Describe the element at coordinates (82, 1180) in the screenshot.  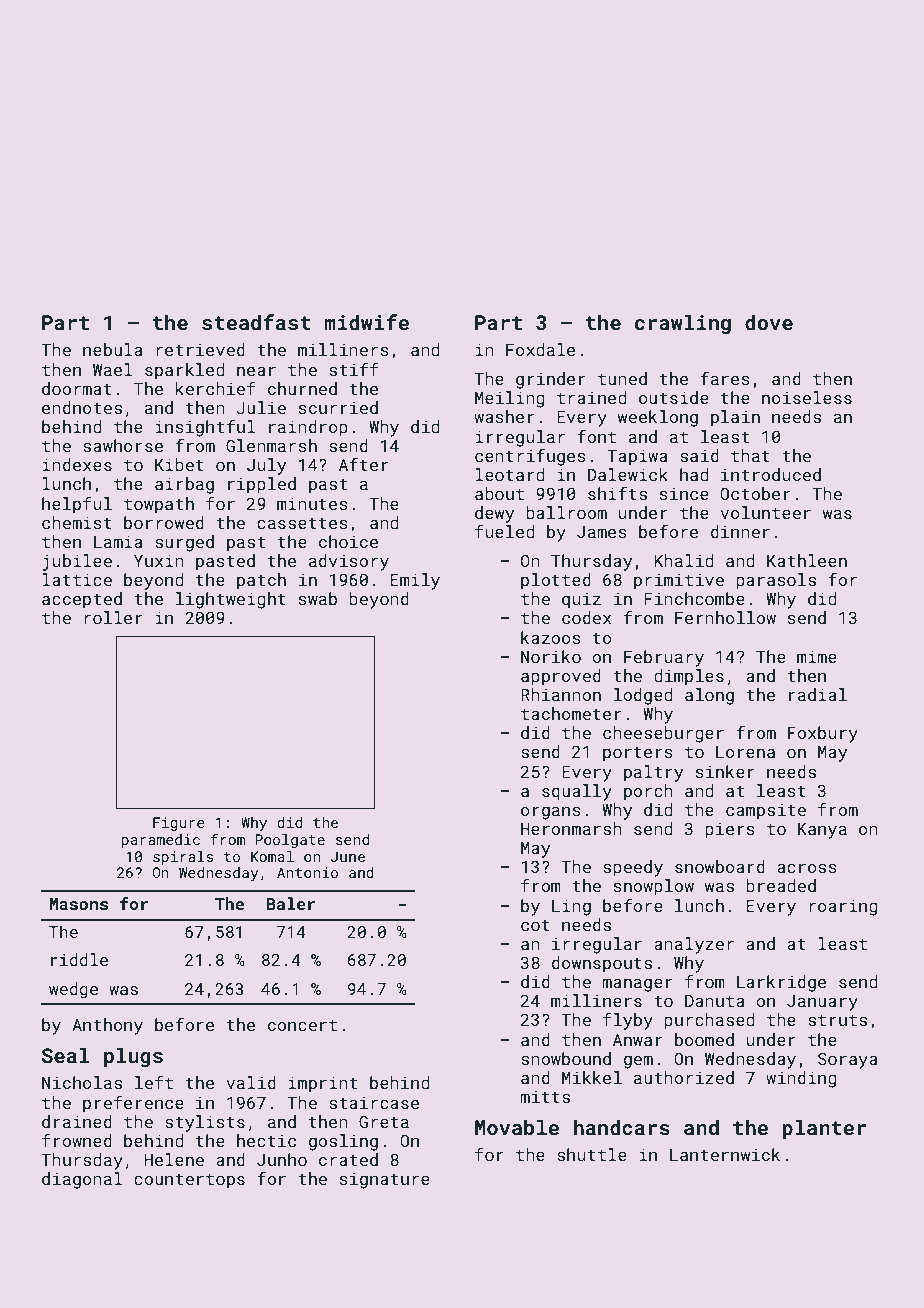
I see `diagonal` at that location.
